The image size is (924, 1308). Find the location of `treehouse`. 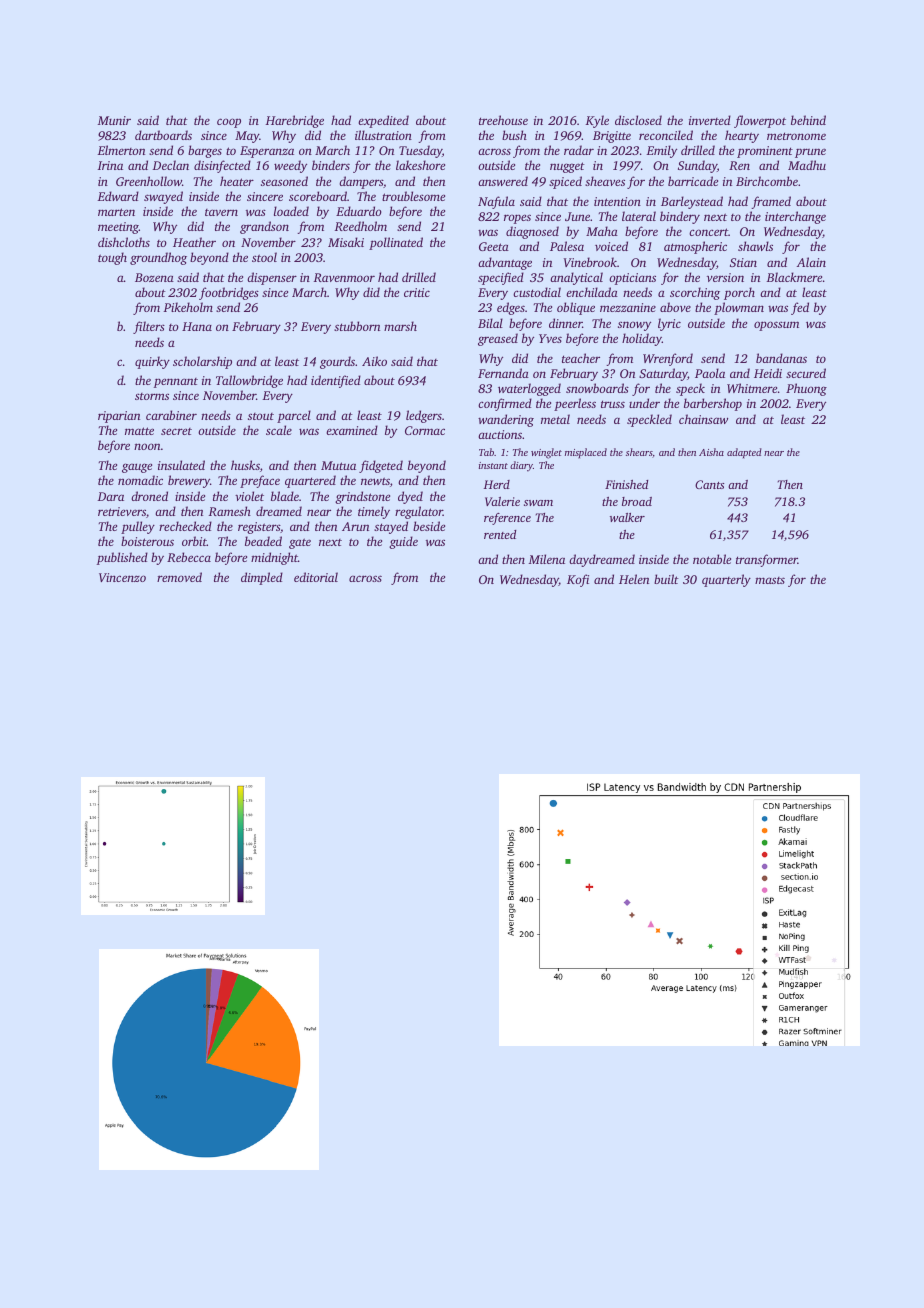

treehouse is located at coordinates (503, 120).
